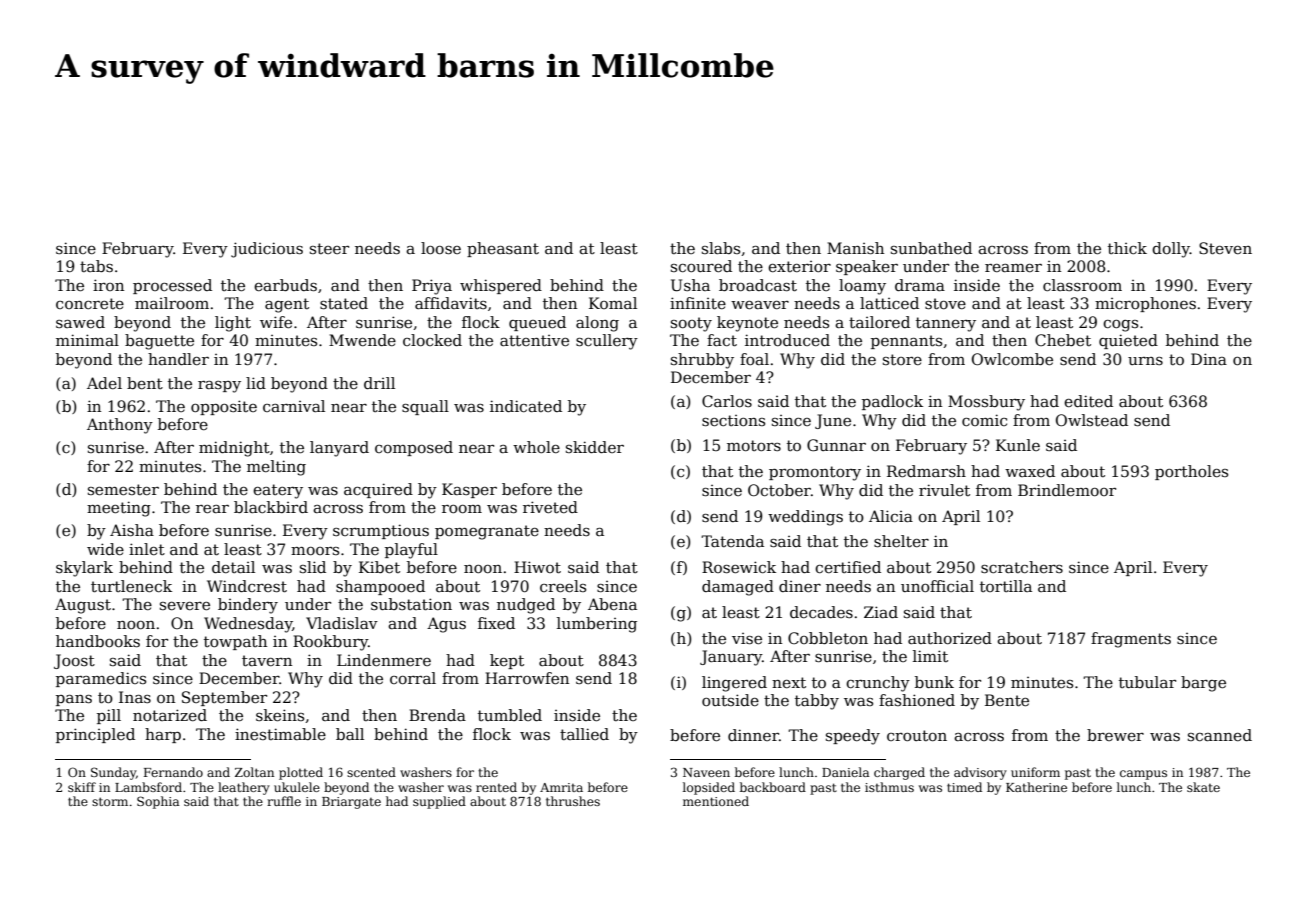  I want to click on judicious, so click(267, 250).
